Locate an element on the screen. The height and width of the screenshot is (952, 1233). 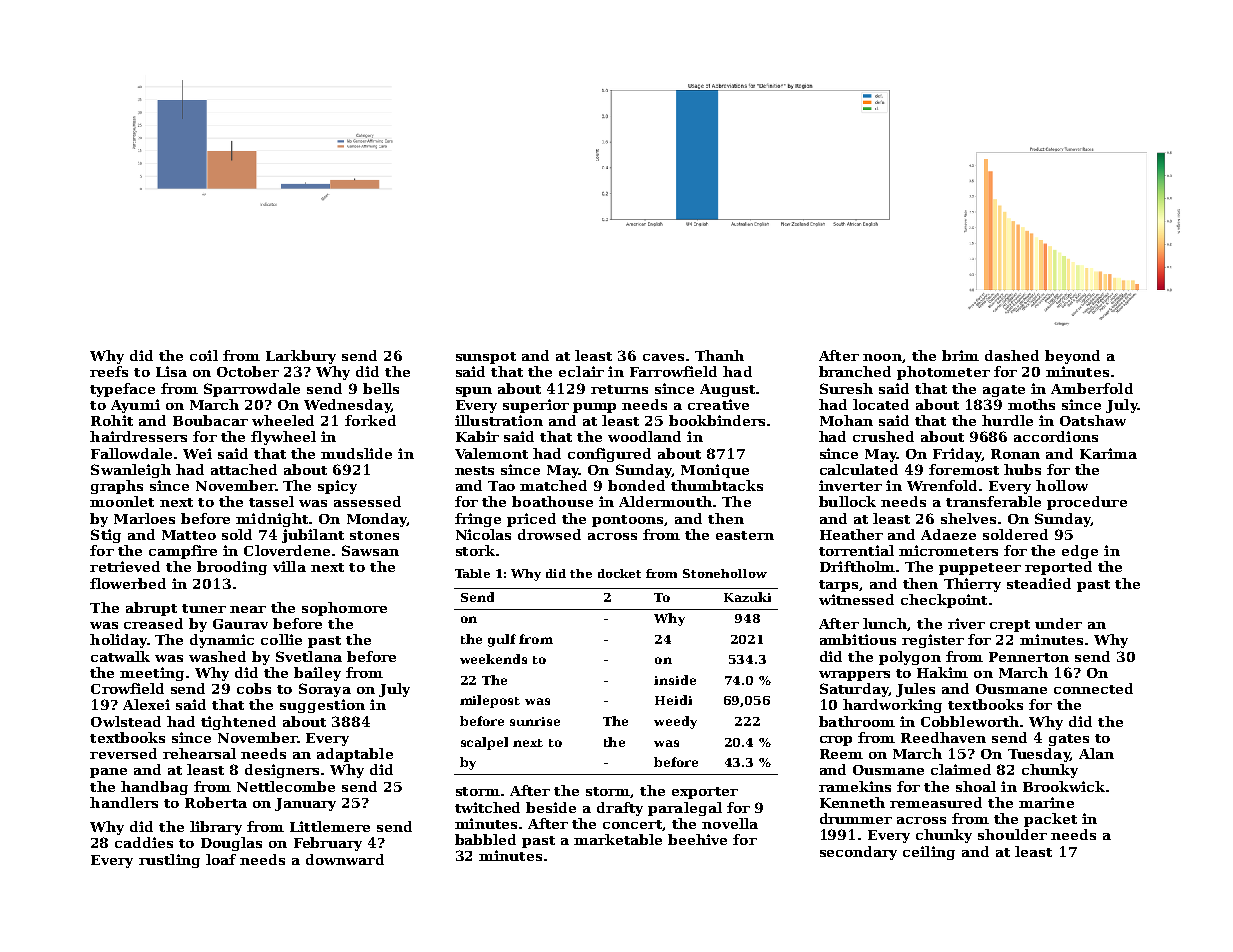
beside is located at coordinates (551, 807).
